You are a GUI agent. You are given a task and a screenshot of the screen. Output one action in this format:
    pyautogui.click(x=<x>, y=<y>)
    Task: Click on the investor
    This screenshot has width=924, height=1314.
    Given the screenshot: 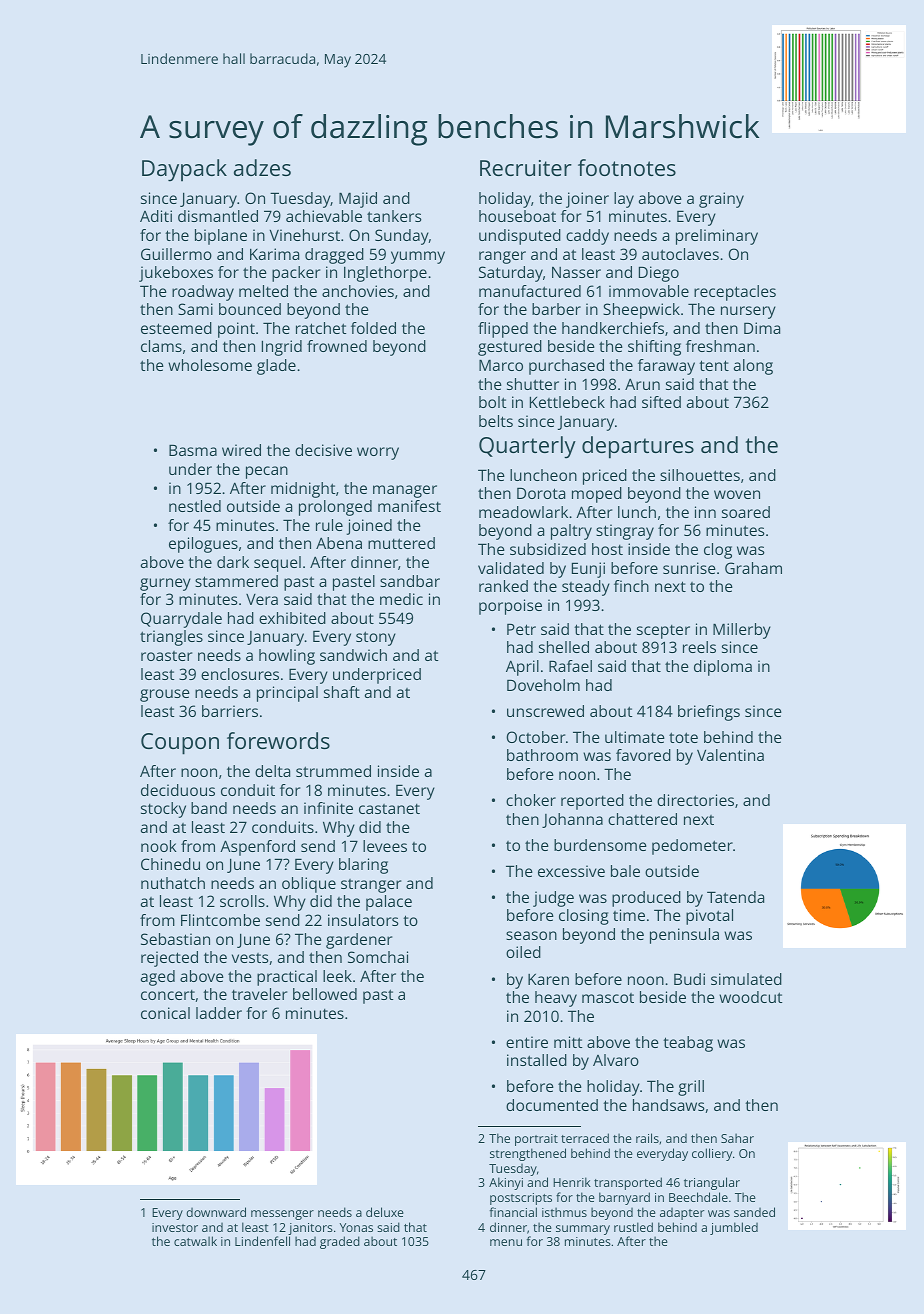 What is the action you would take?
    pyautogui.click(x=175, y=1227)
